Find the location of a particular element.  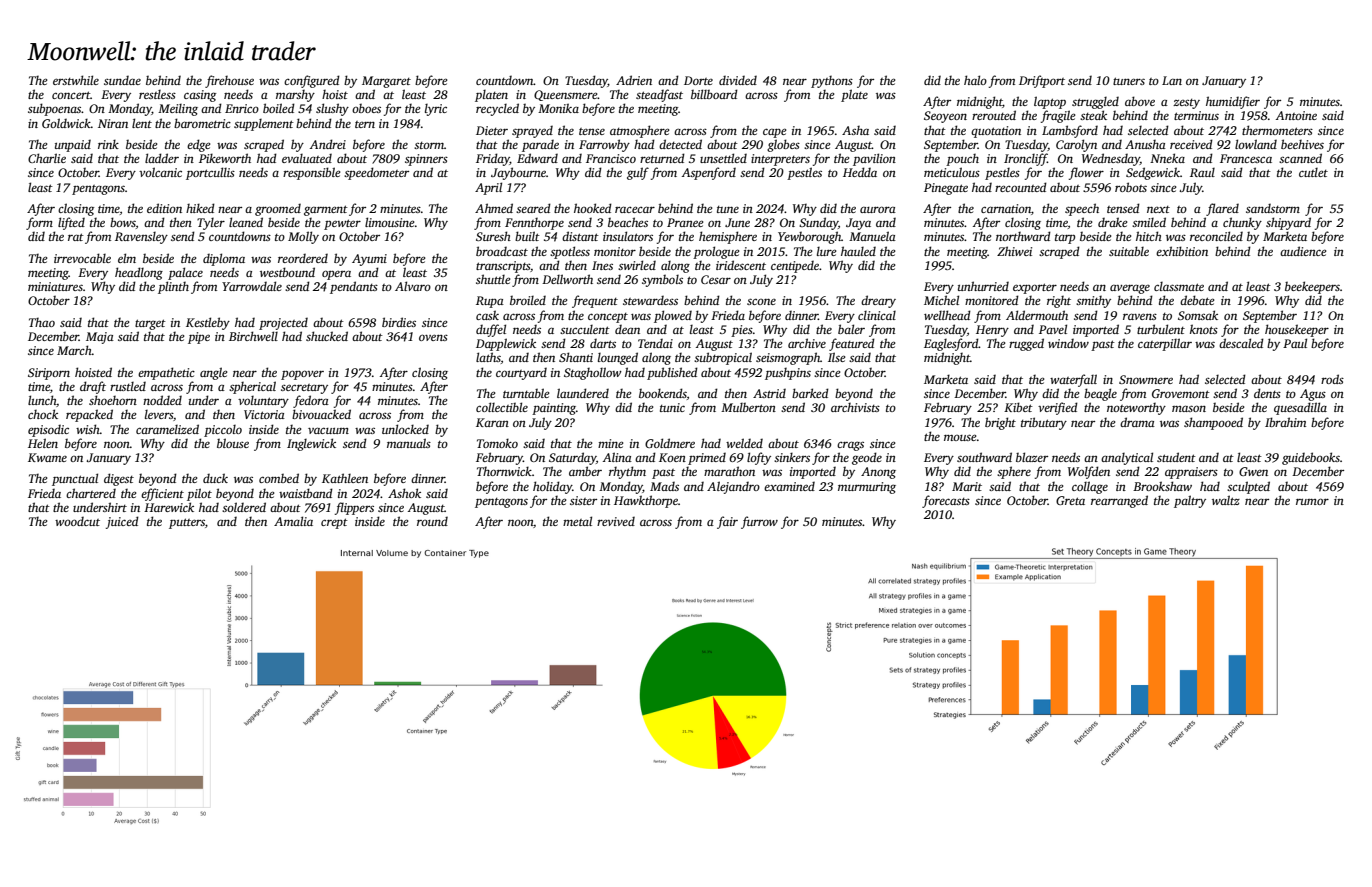

unlocked is located at coordinates (405, 429).
